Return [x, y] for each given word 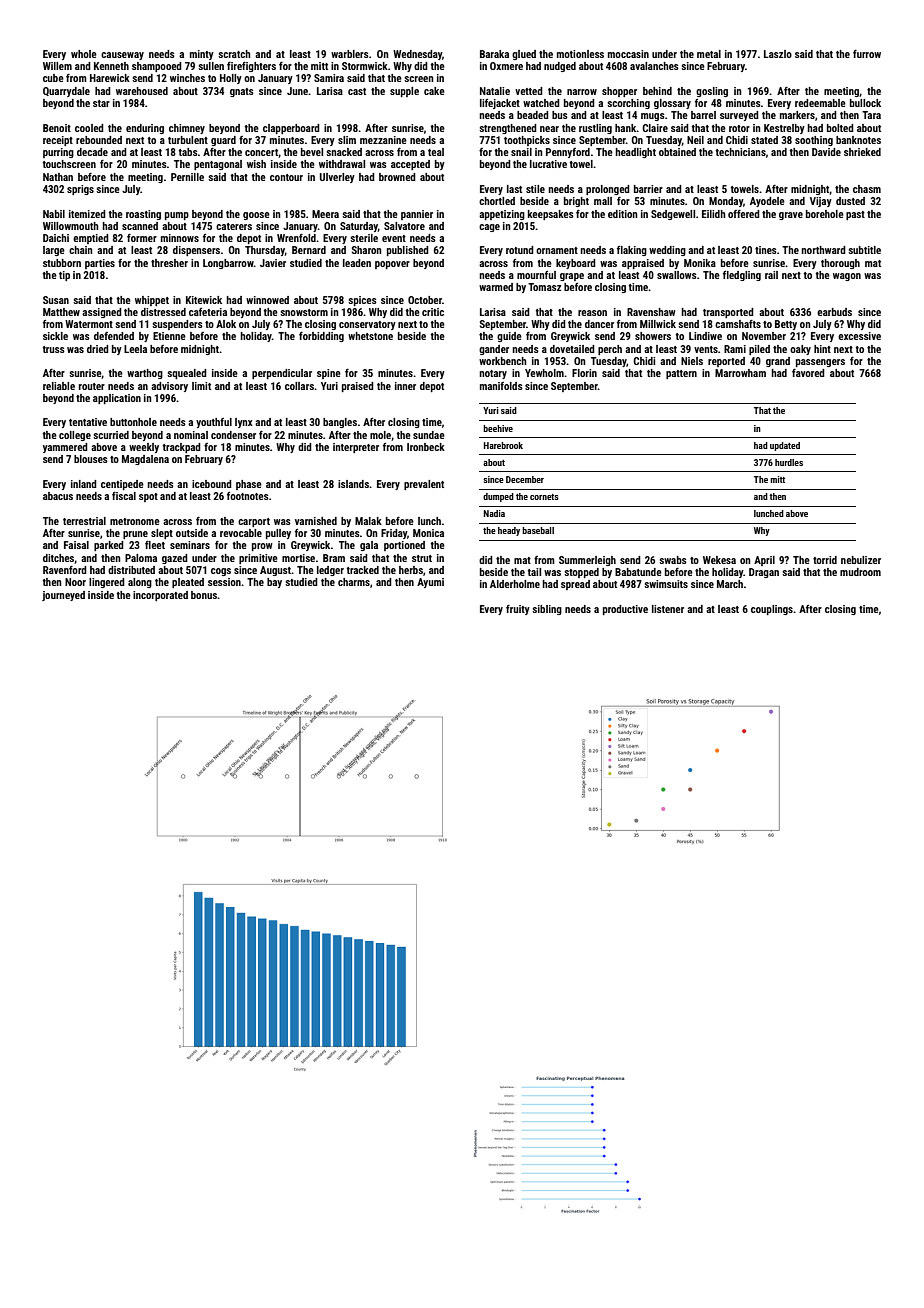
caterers [234, 226]
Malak [368, 521]
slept [162, 534]
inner [405, 386]
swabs [673, 560]
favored [808, 373]
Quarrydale [66, 92]
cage [489, 228]
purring [58, 153]
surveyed [739, 116]
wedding [667, 251]
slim [347, 140]
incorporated [160, 596]
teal [436, 152]
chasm [867, 189]
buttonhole [133, 422]
